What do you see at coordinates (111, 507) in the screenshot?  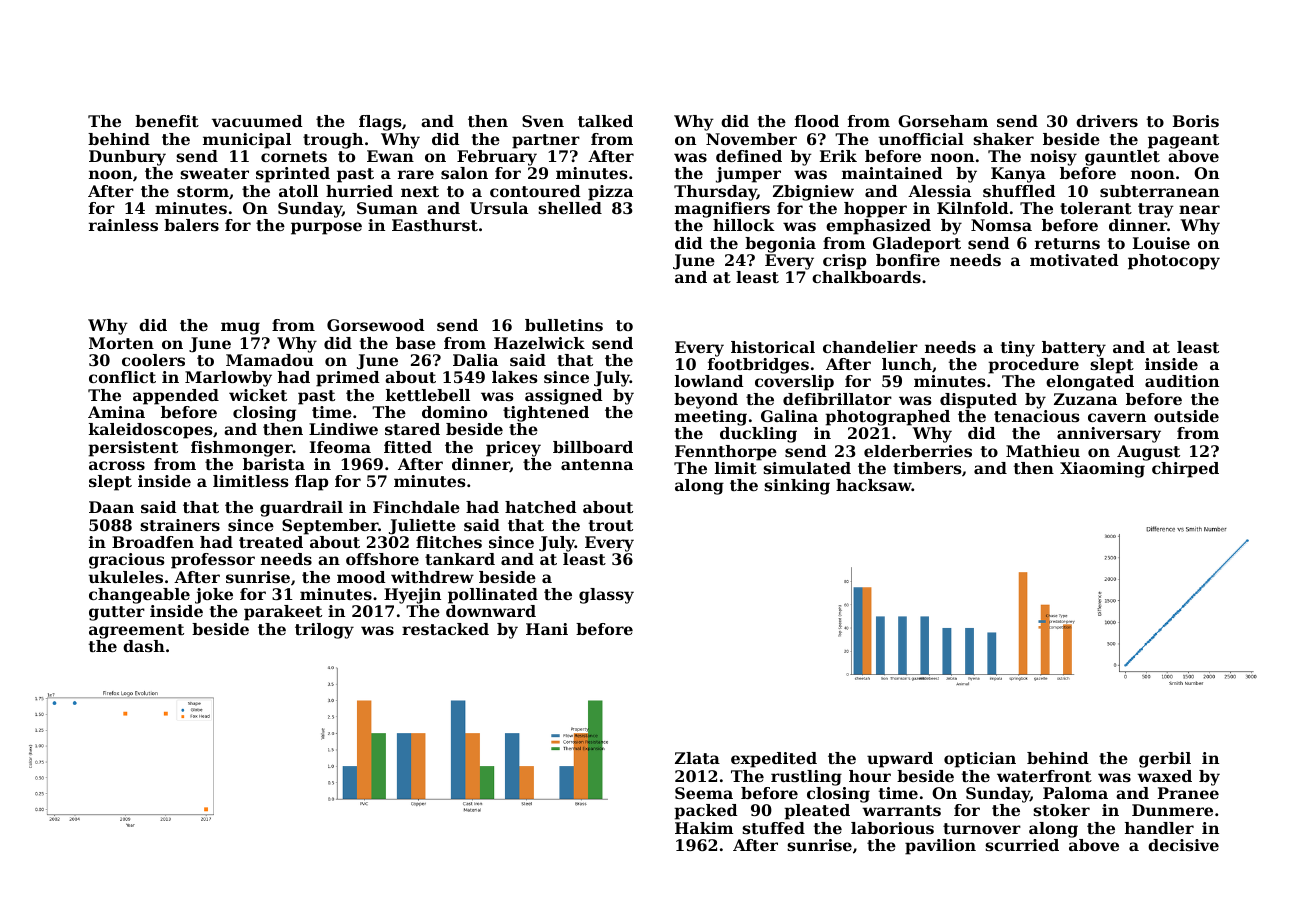 I see `Daan` at bounding box center [111, 507].
